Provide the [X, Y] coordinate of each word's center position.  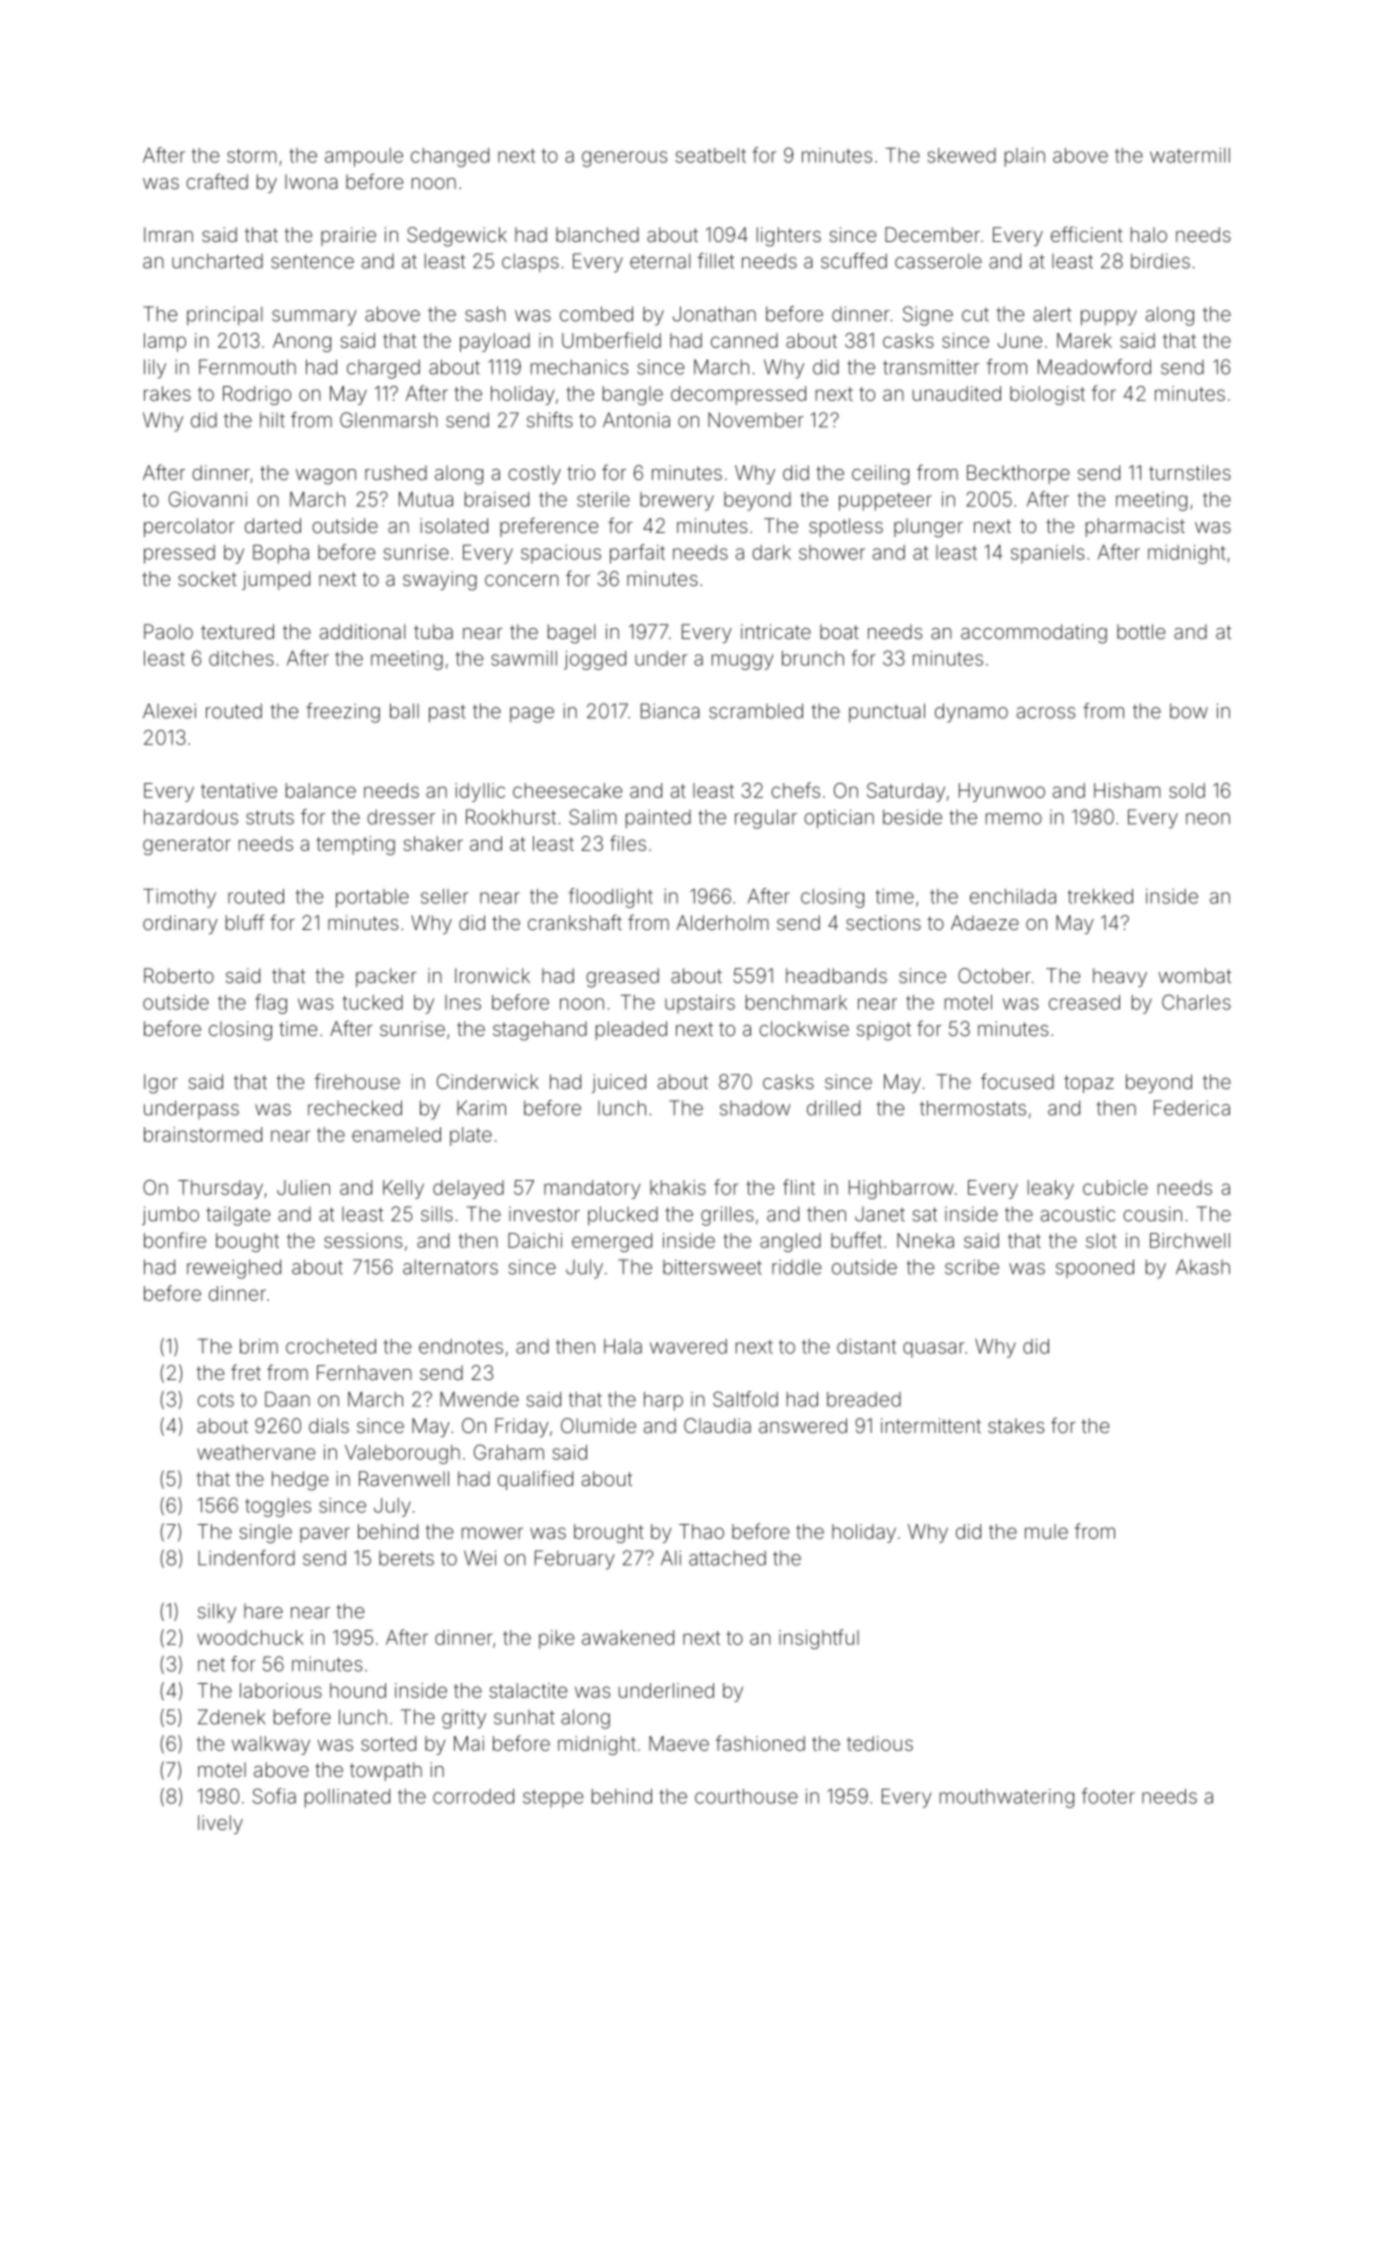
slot [1101, 1240]
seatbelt [710, 155]
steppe [553, 1799]
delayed [468, 1189]
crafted [217, 181]
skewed [961, 155]
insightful [819, 1639]
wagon [326, 477]
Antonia [636, 420]
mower [492, 1533]
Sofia [274, 1796]
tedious [880, 1743]
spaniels [1047, 554]
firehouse [357, 1081]
